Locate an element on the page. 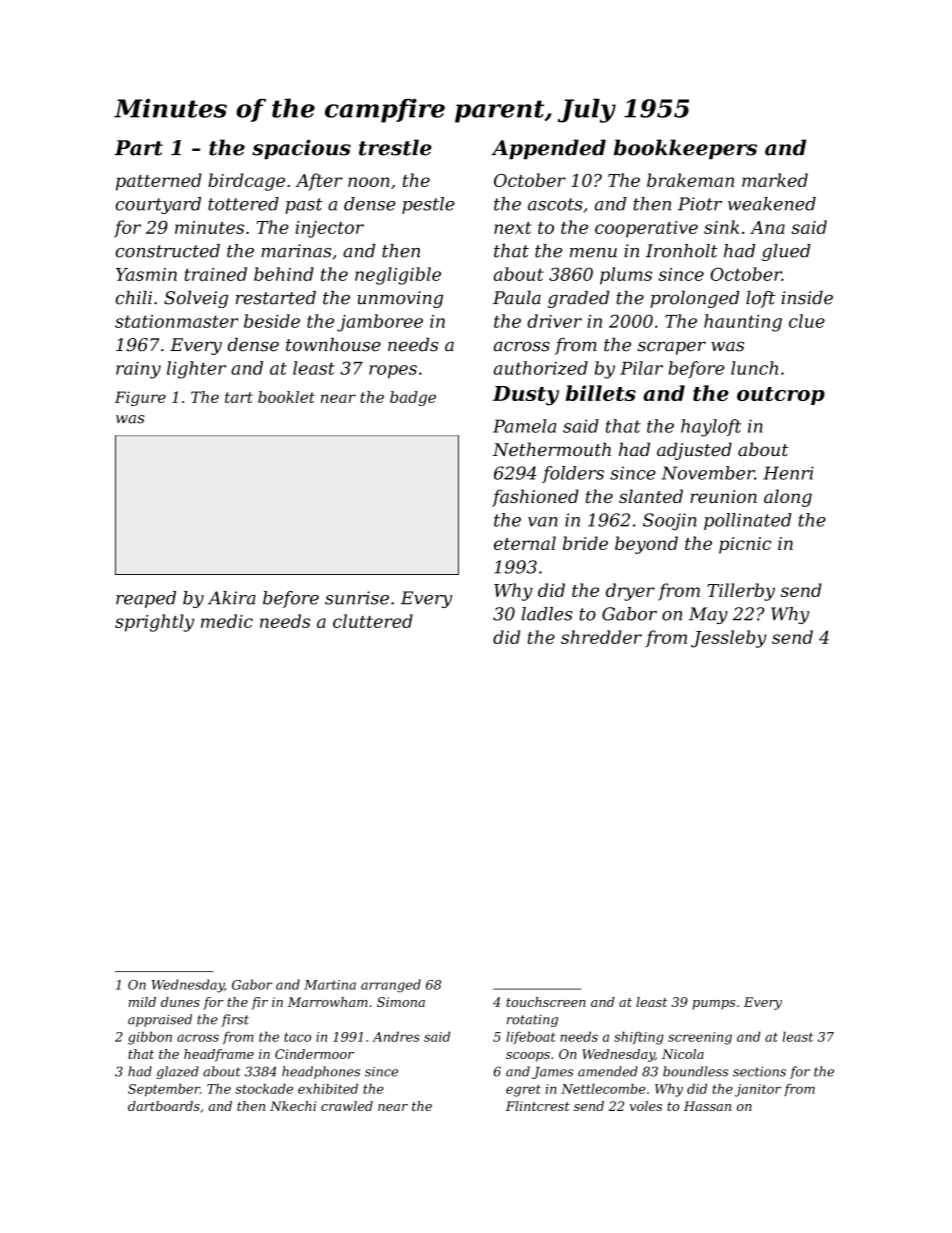 Image resolution: width=952 pixels, height=1233 pixels. Jessleby is located at coordinates (729, 639).
